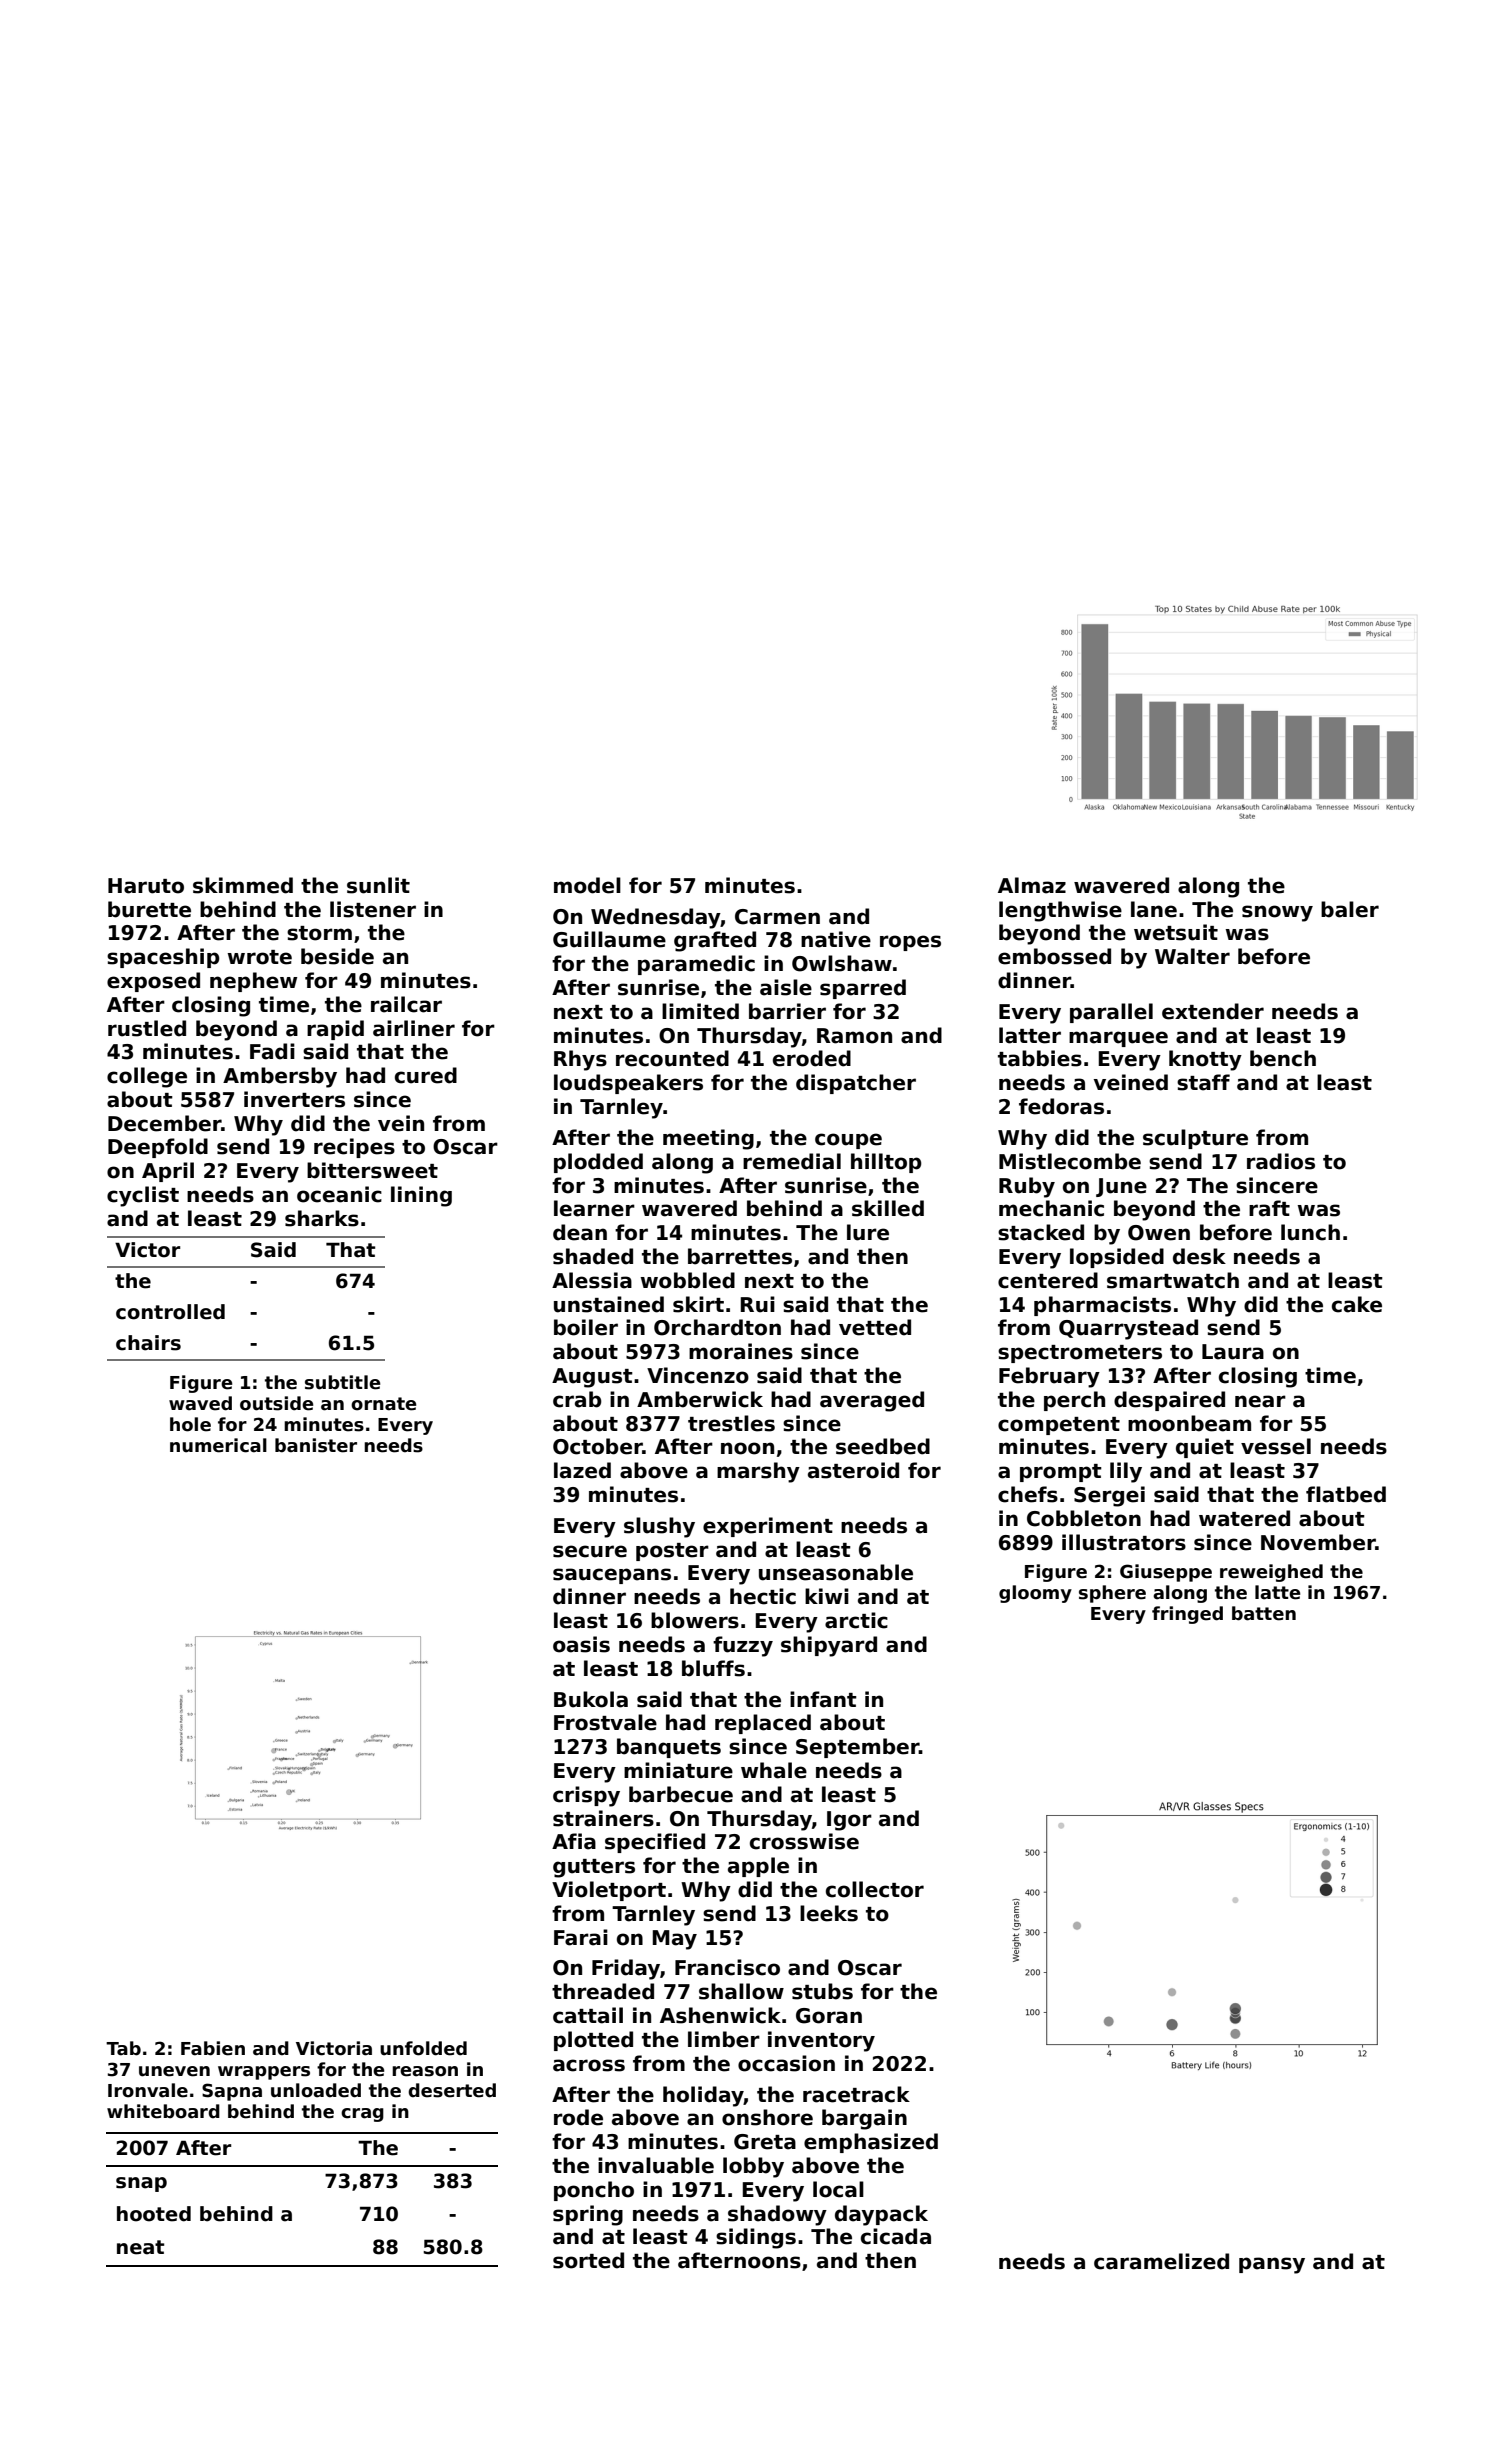 The height and width of the screenshot is (2464, 1496). I want to click on barrier, so click(787, 1011).
